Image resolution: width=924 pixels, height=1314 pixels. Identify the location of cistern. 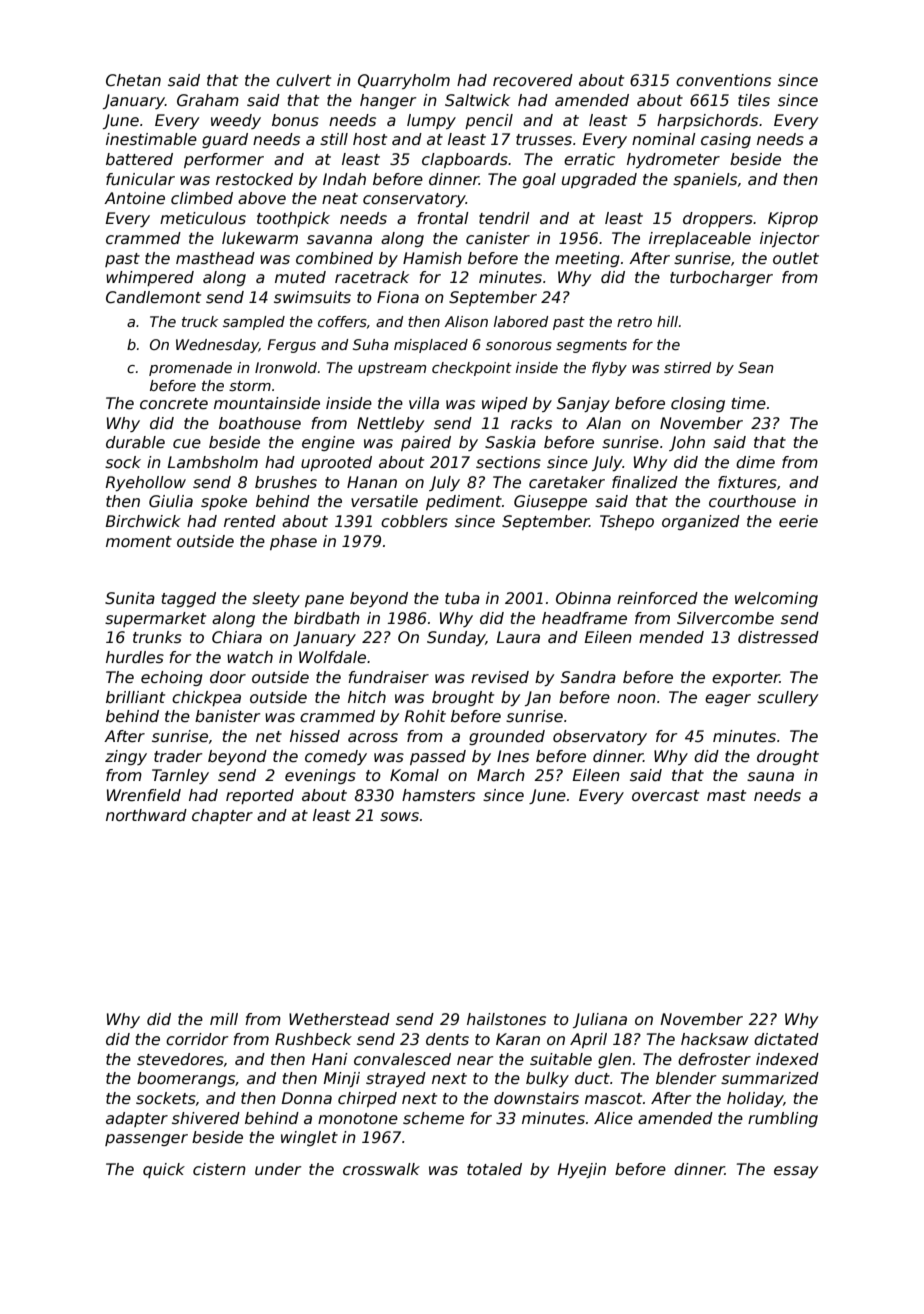
(219, 1169).
